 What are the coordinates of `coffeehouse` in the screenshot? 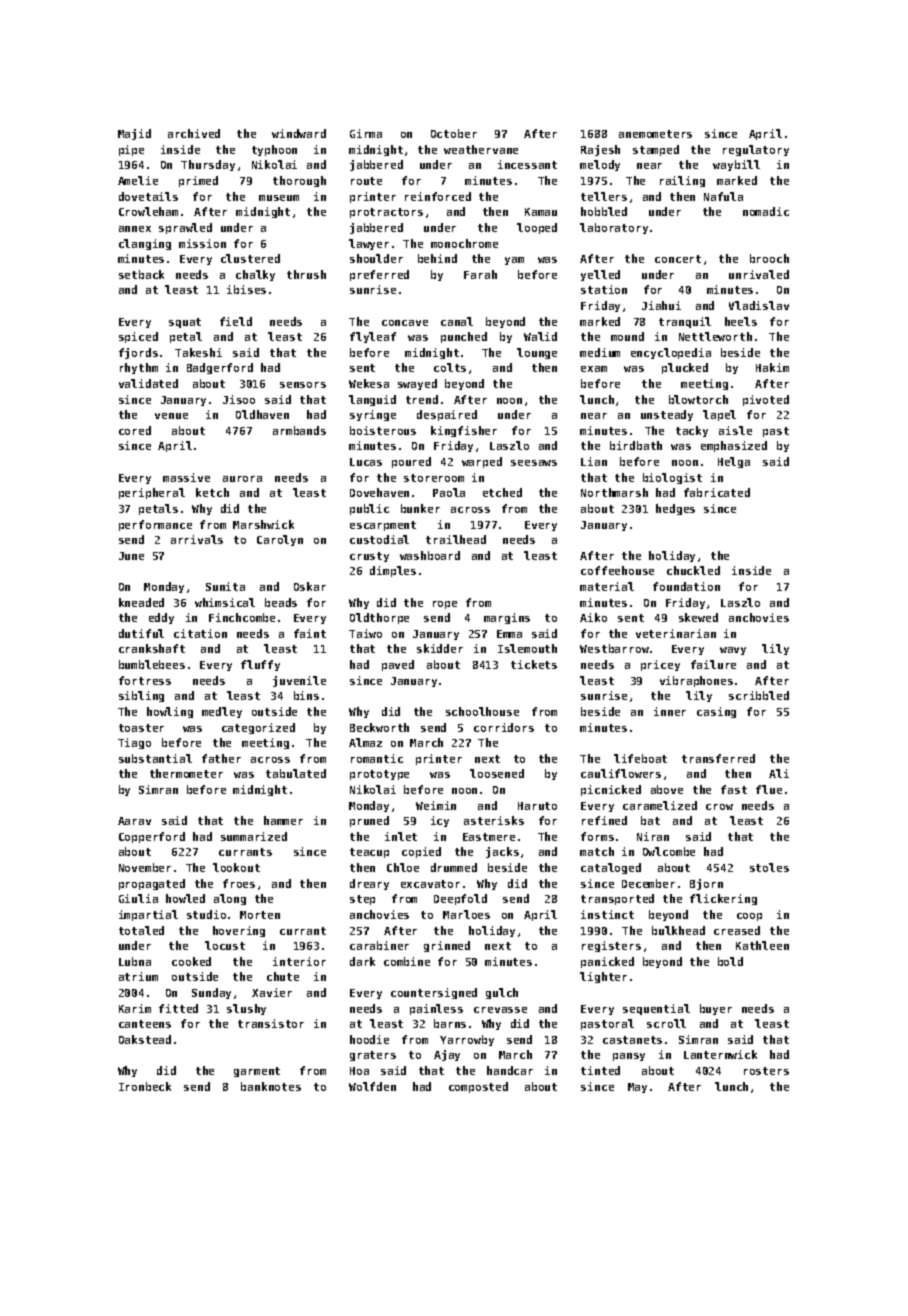 It's located at (617, 570).
